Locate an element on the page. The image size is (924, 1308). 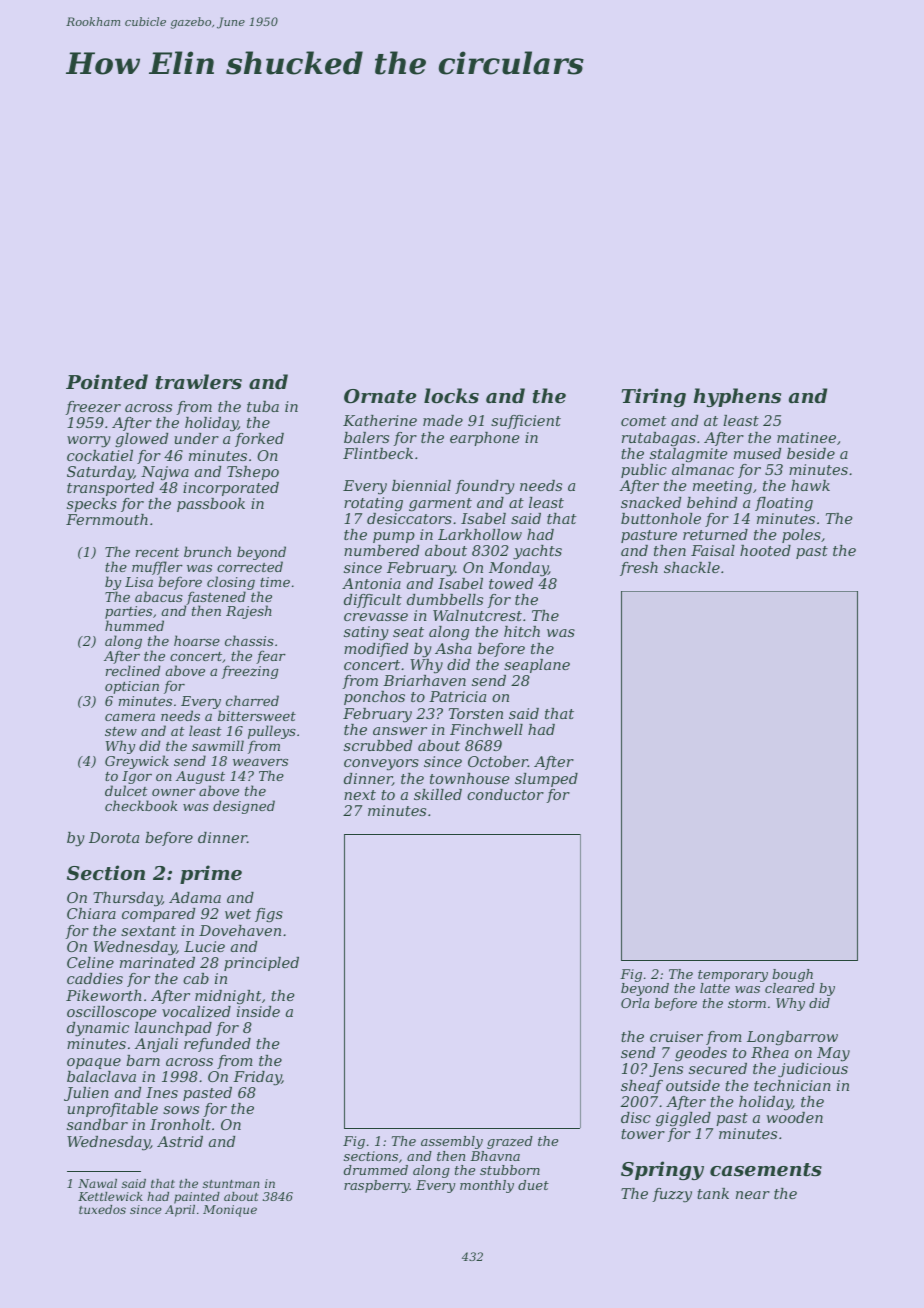
stuntman is located at coordinates (231, 1184).
